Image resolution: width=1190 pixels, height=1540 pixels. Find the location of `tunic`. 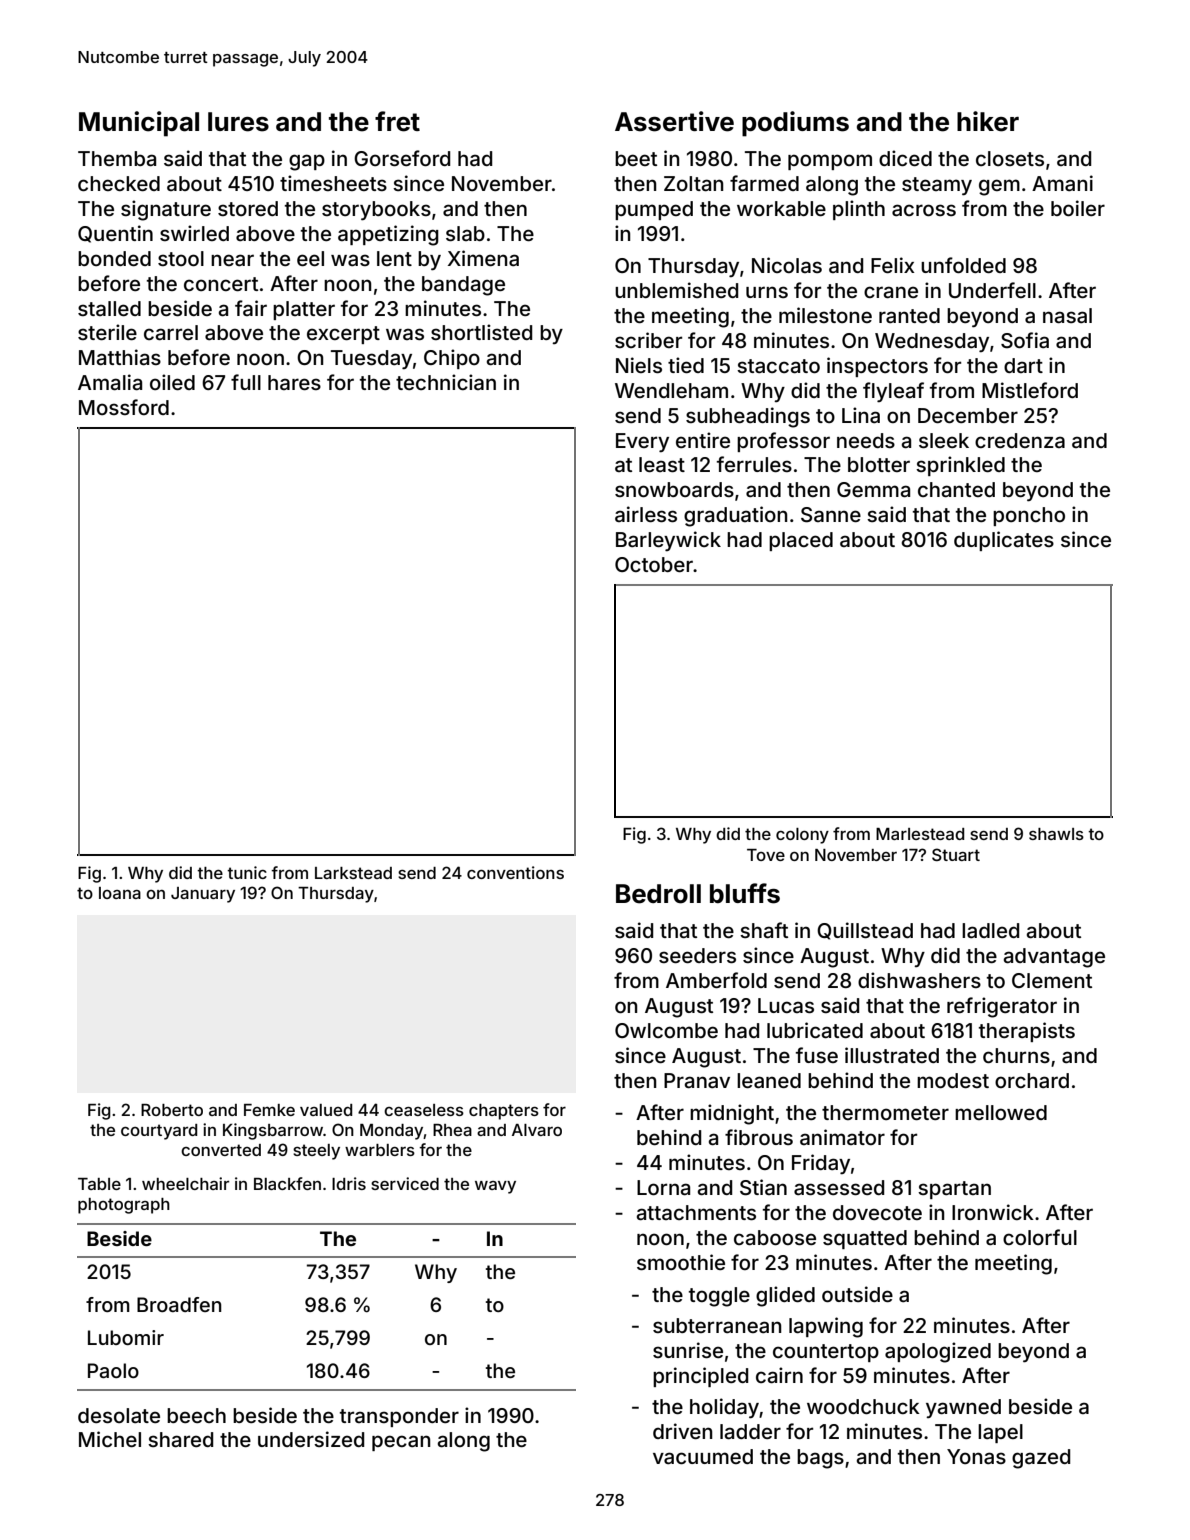

tunic is located at coordinates (247, 872).
